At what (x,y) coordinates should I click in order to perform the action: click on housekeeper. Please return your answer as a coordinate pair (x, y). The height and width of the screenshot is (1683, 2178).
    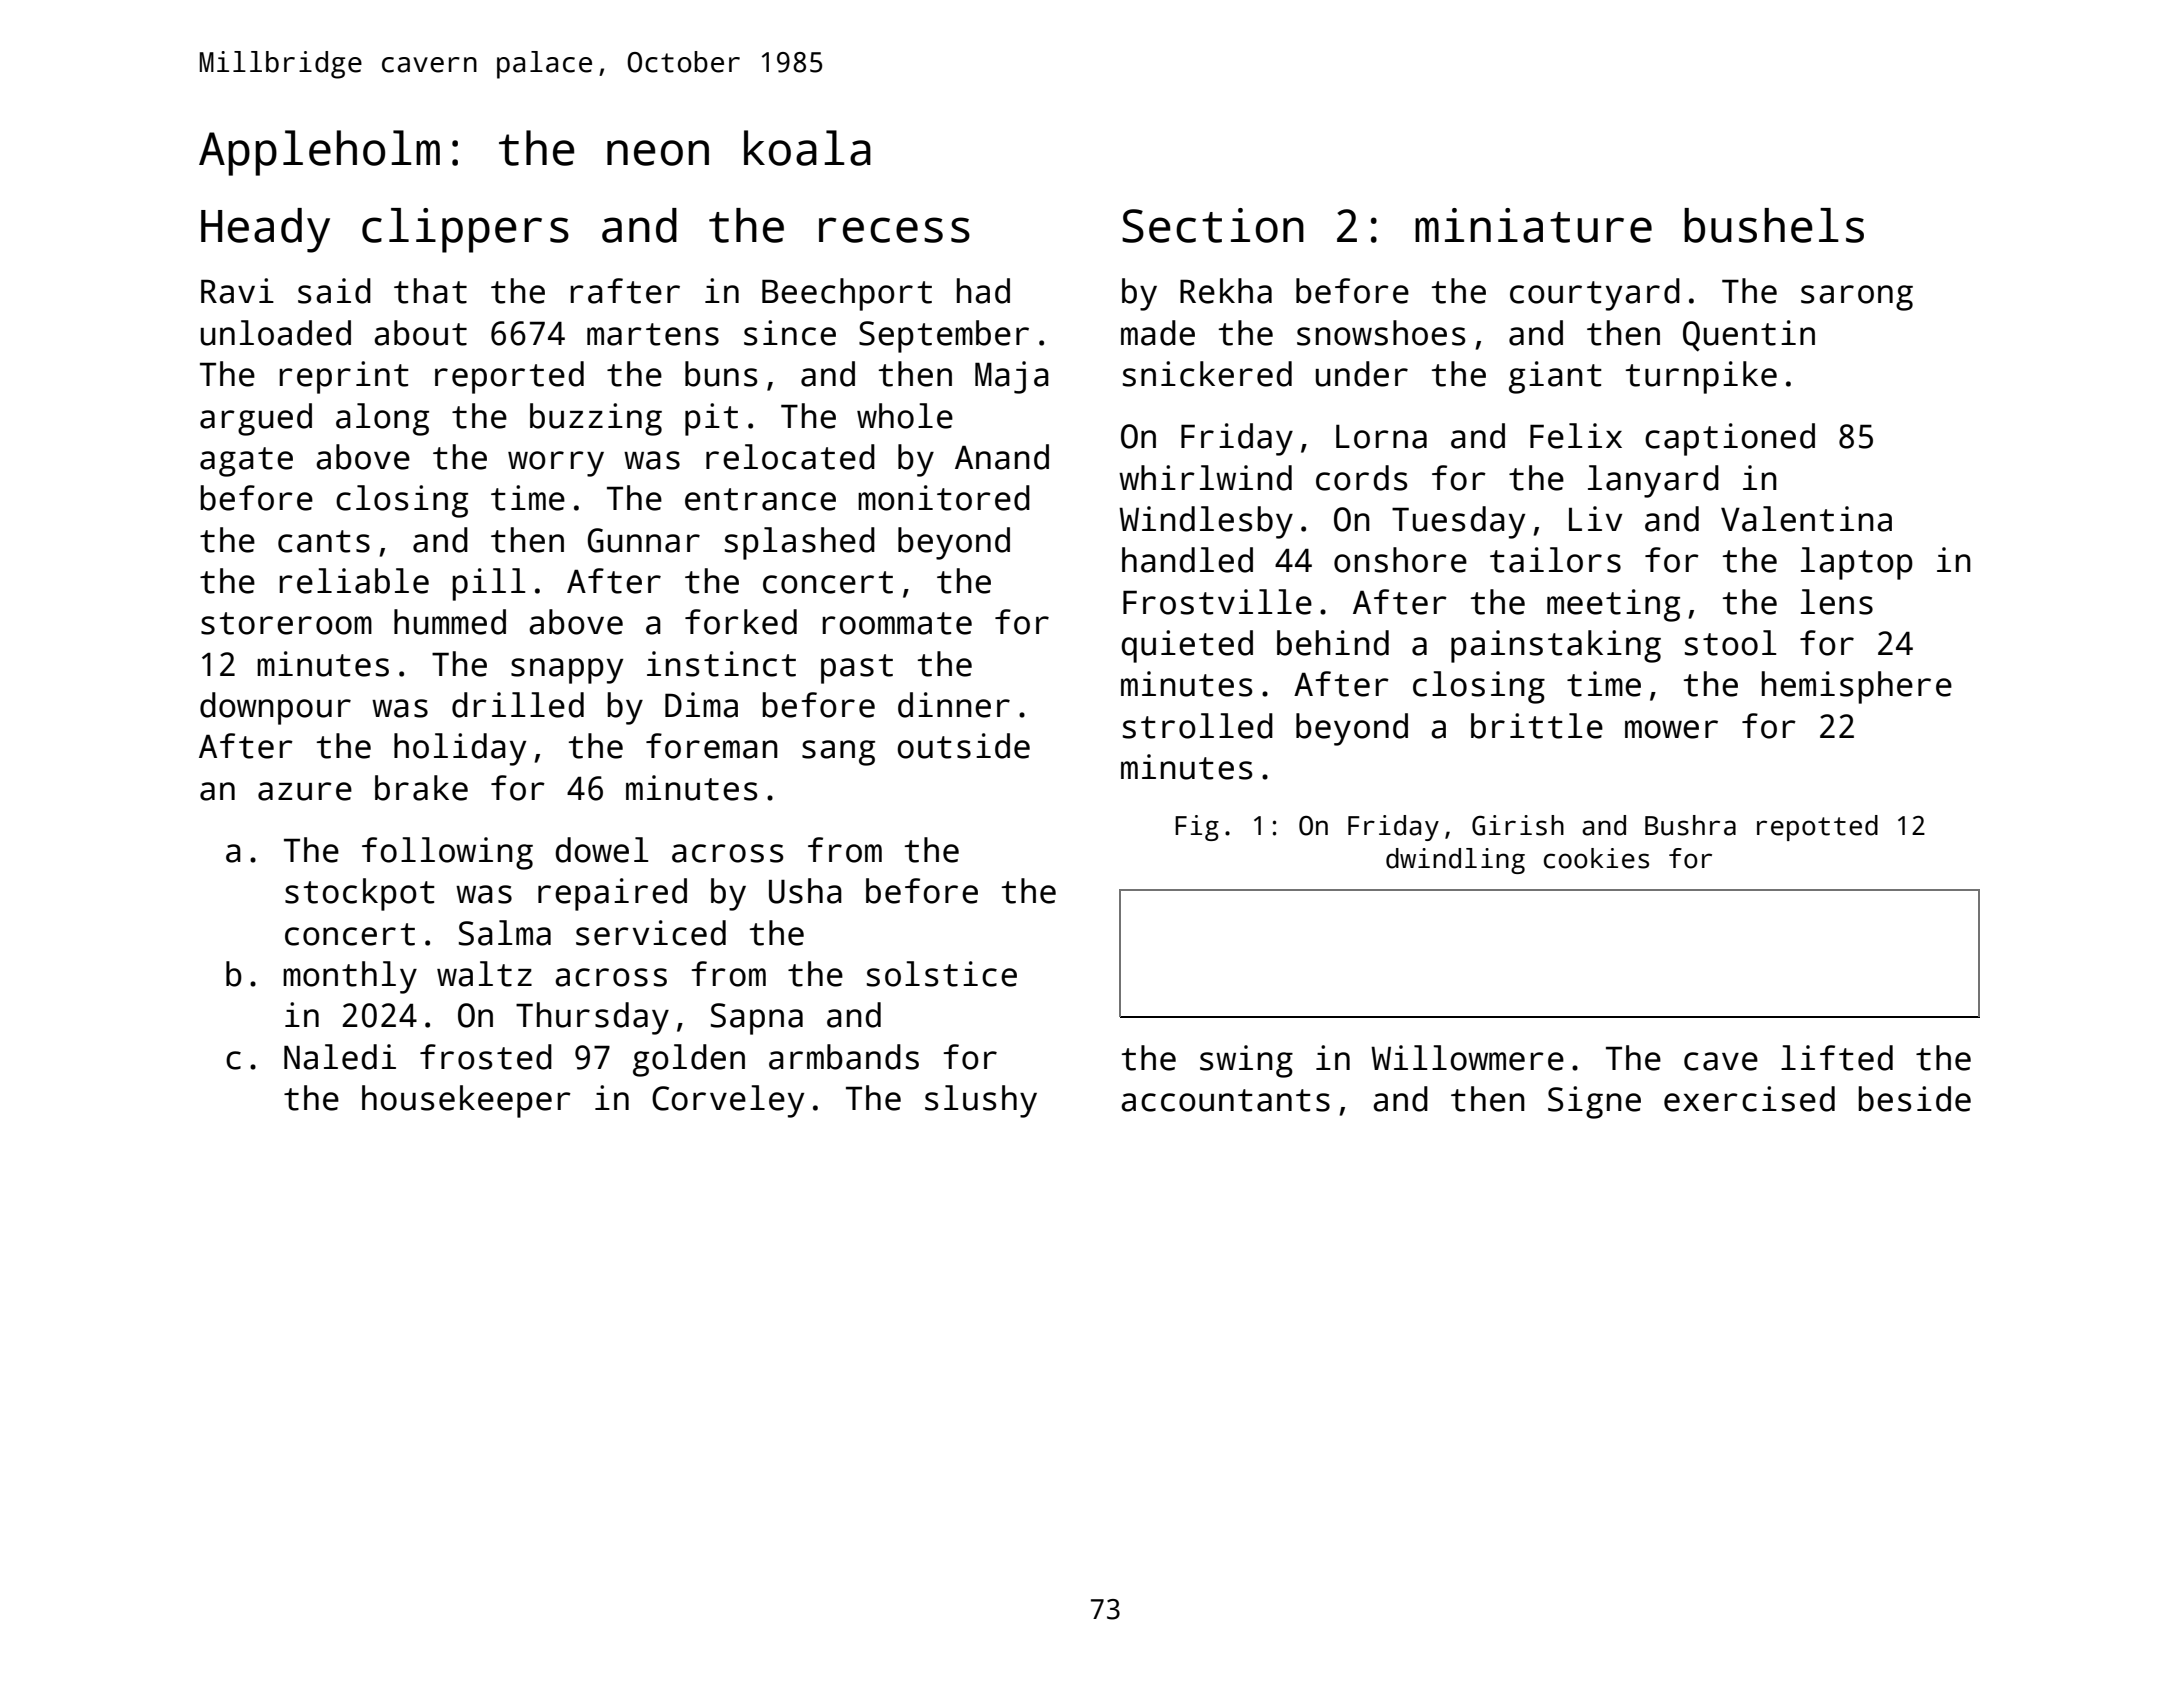
    Looking at the image, I should click on (466, 1101).
